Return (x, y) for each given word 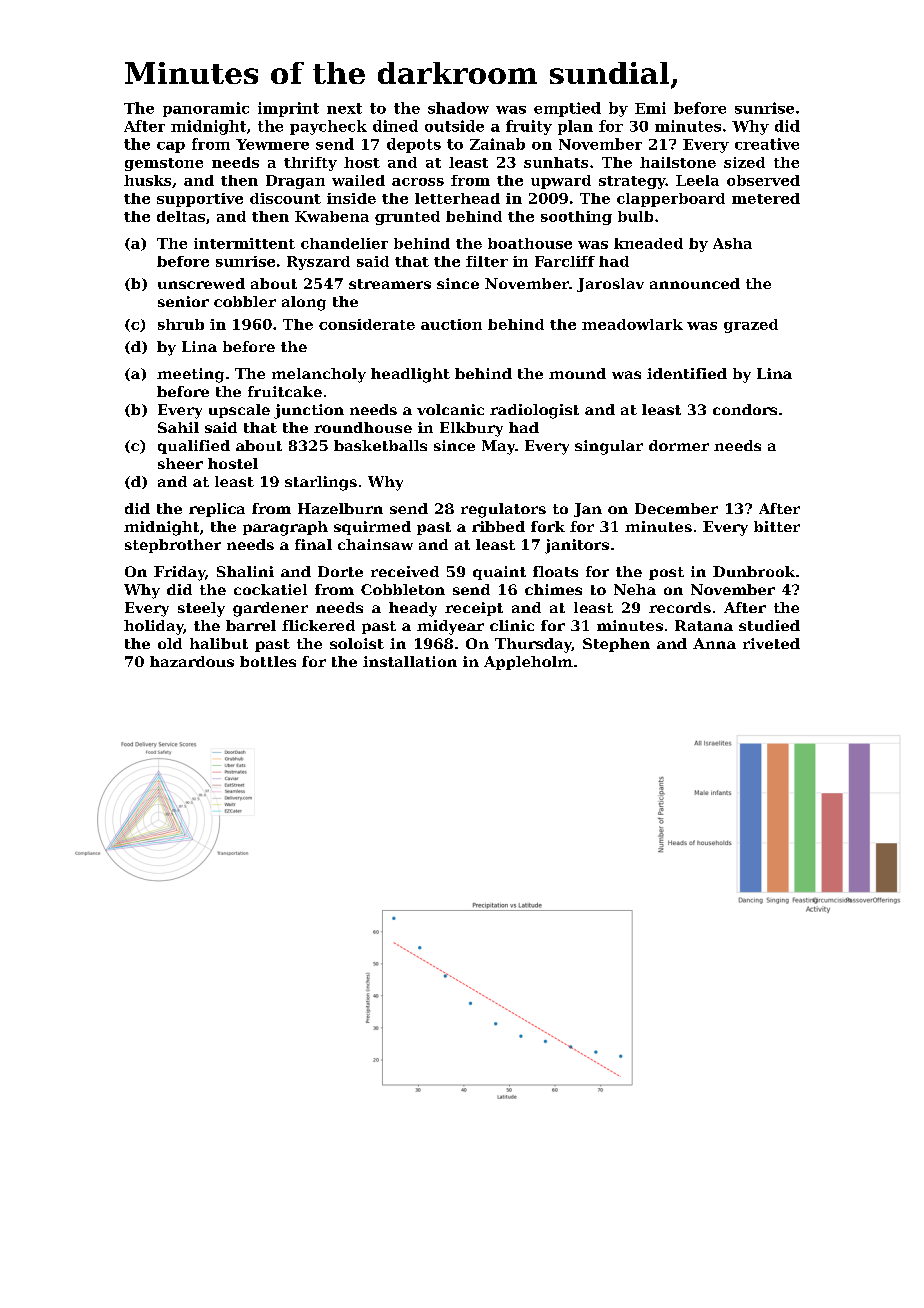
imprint (288, 109)
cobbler (245, 301)
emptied (567, 109)
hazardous (192, 661)
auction (451, 324)
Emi (650, 108)
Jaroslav (610, 285)
